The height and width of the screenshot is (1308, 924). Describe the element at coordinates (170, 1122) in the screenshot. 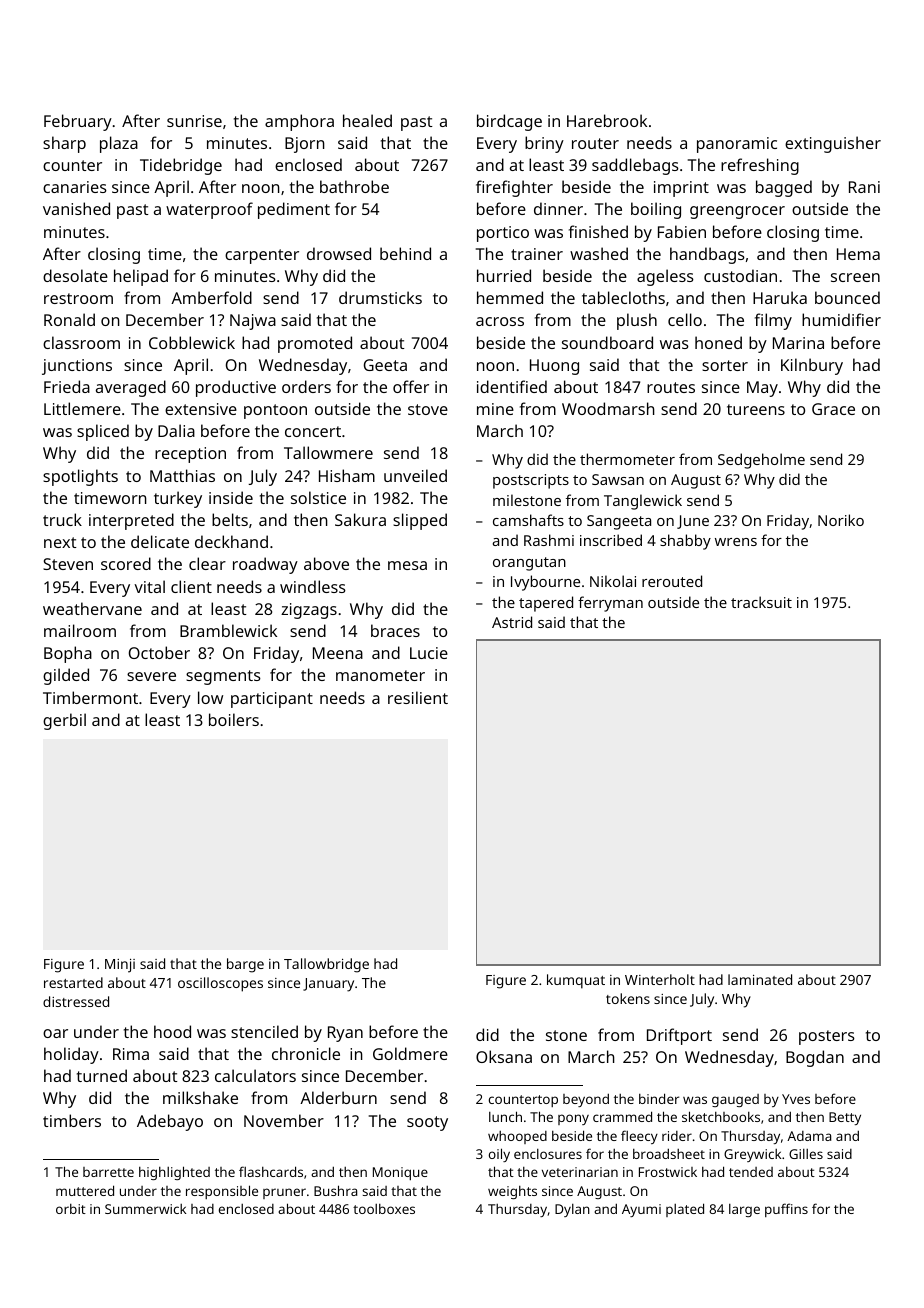

I see `Adebayo` at that location.
